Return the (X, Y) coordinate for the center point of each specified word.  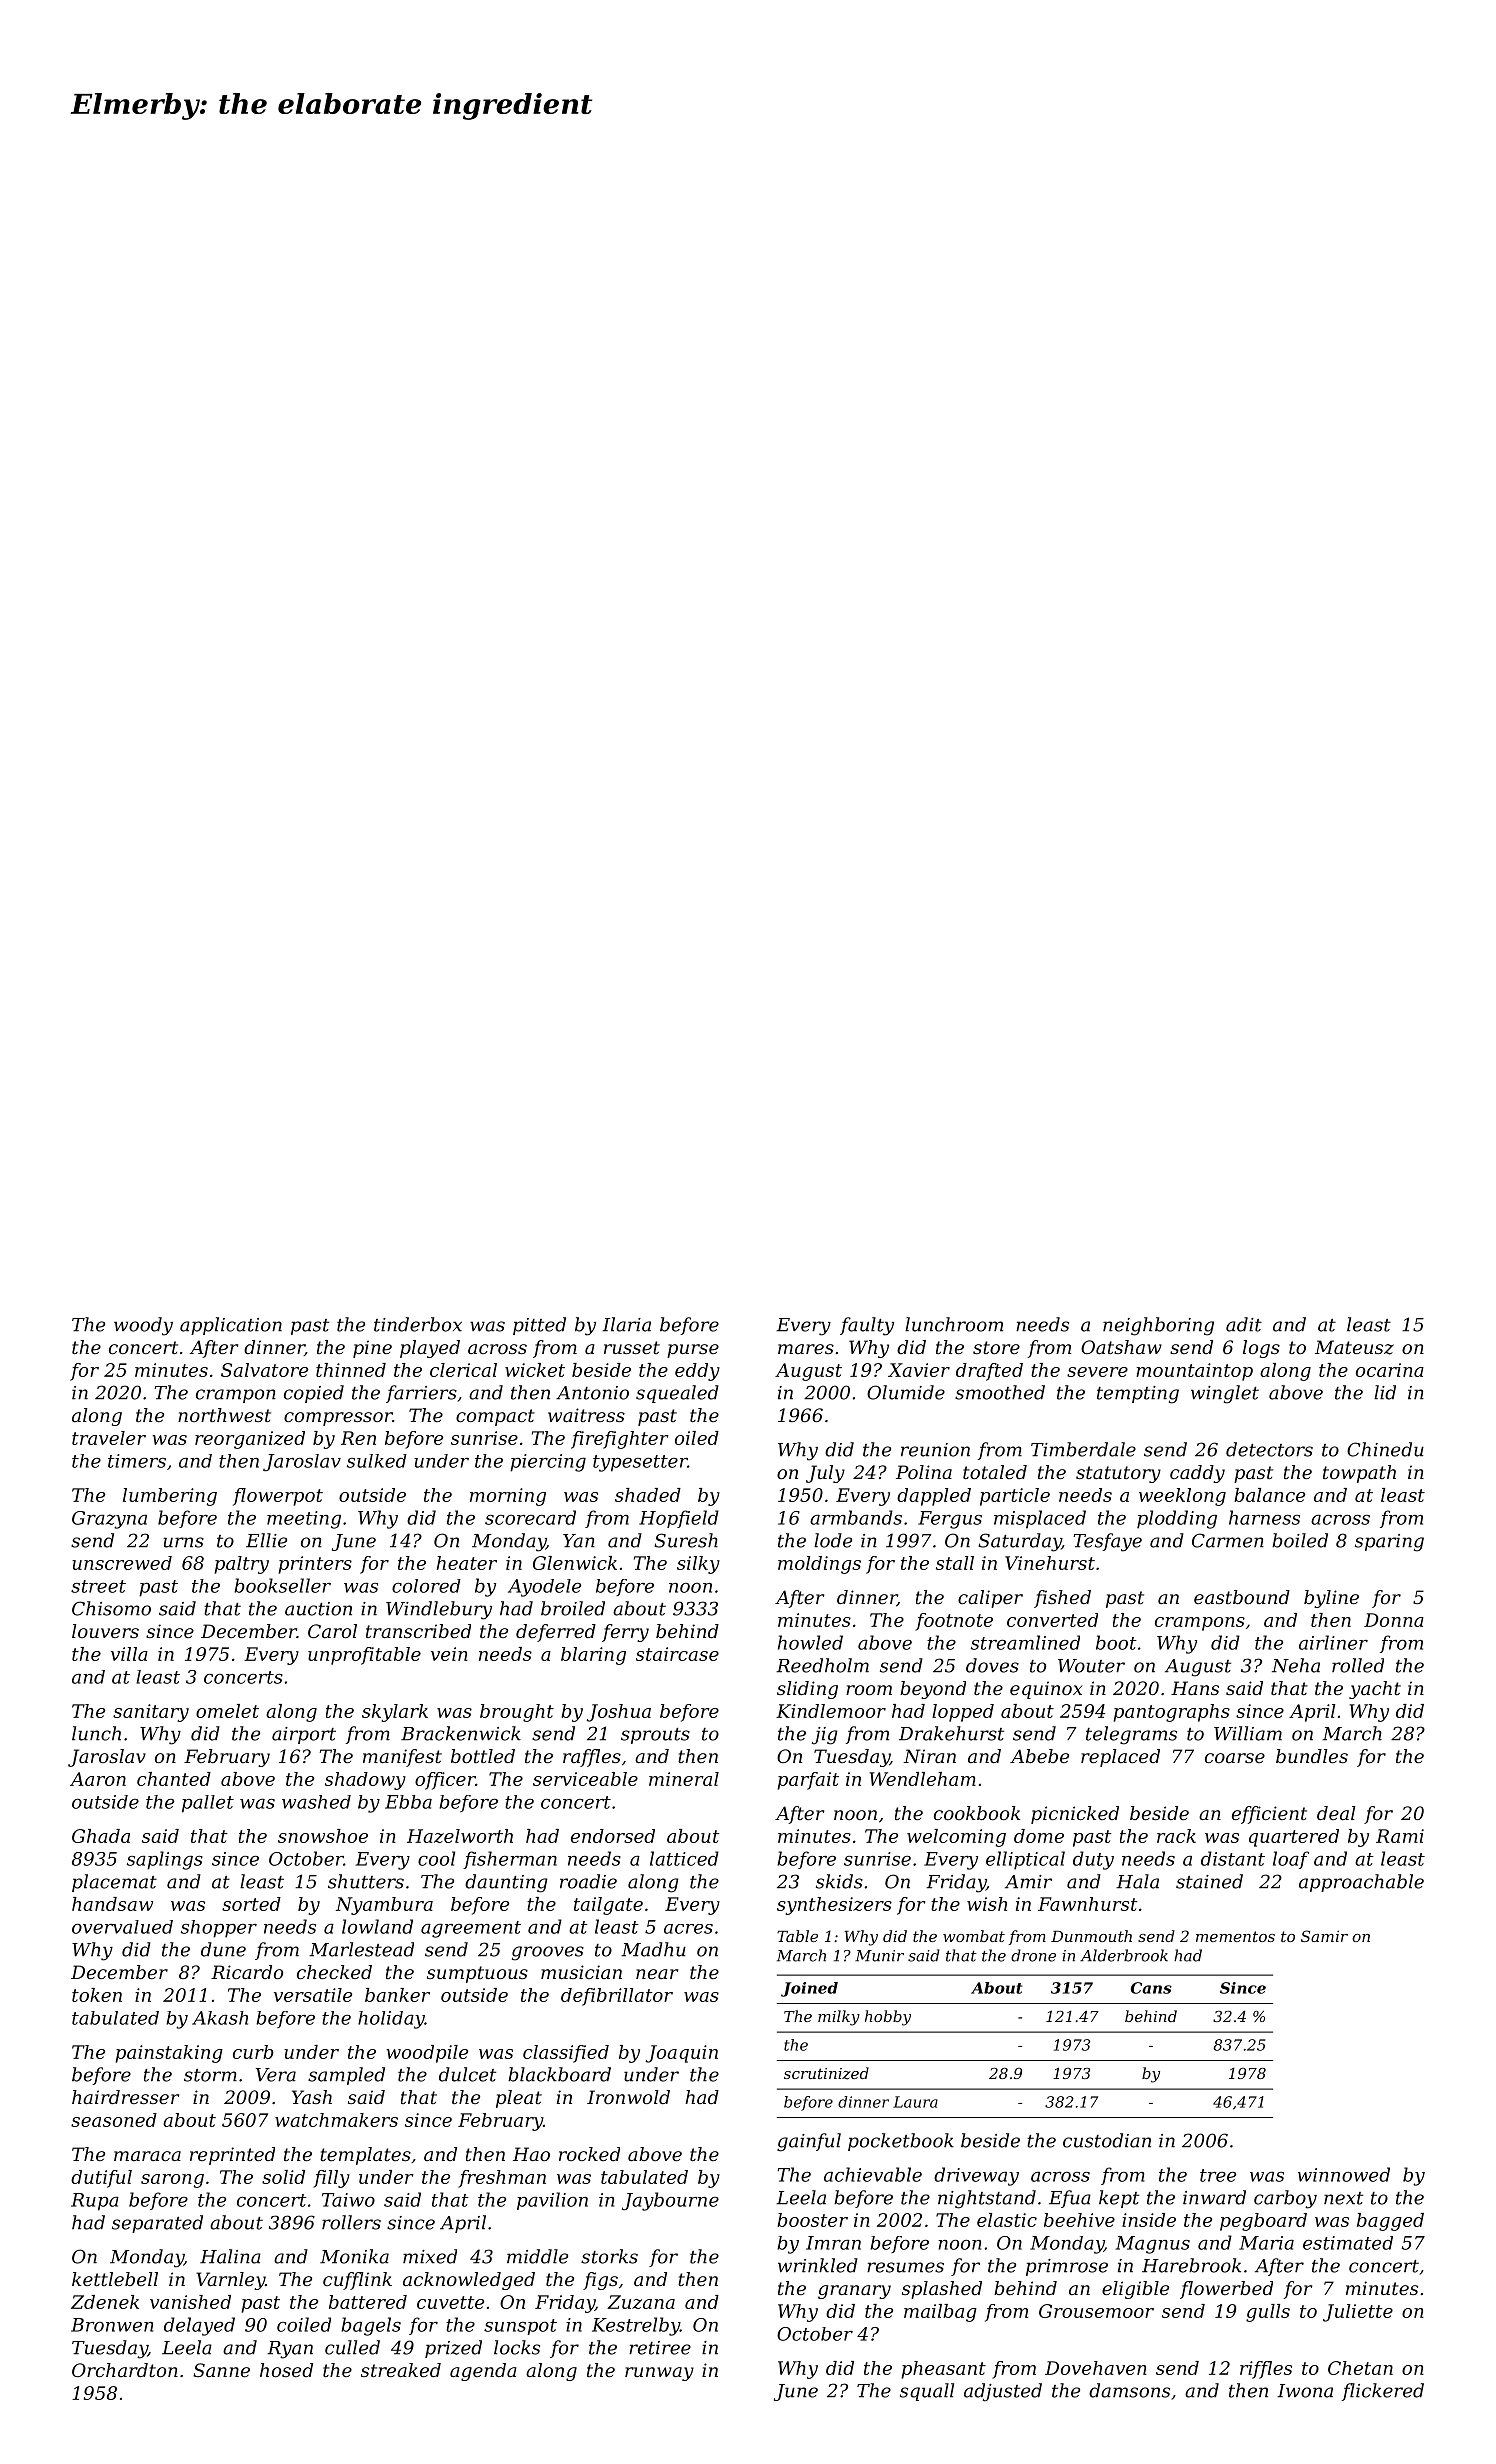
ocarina (1390, 1370)
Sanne (221, 2370)
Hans (1195, 1688)
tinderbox (418, 1324)
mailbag (940, 2313)
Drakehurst (951, 1733)
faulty (867, 1326)
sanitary (151, 1713)
